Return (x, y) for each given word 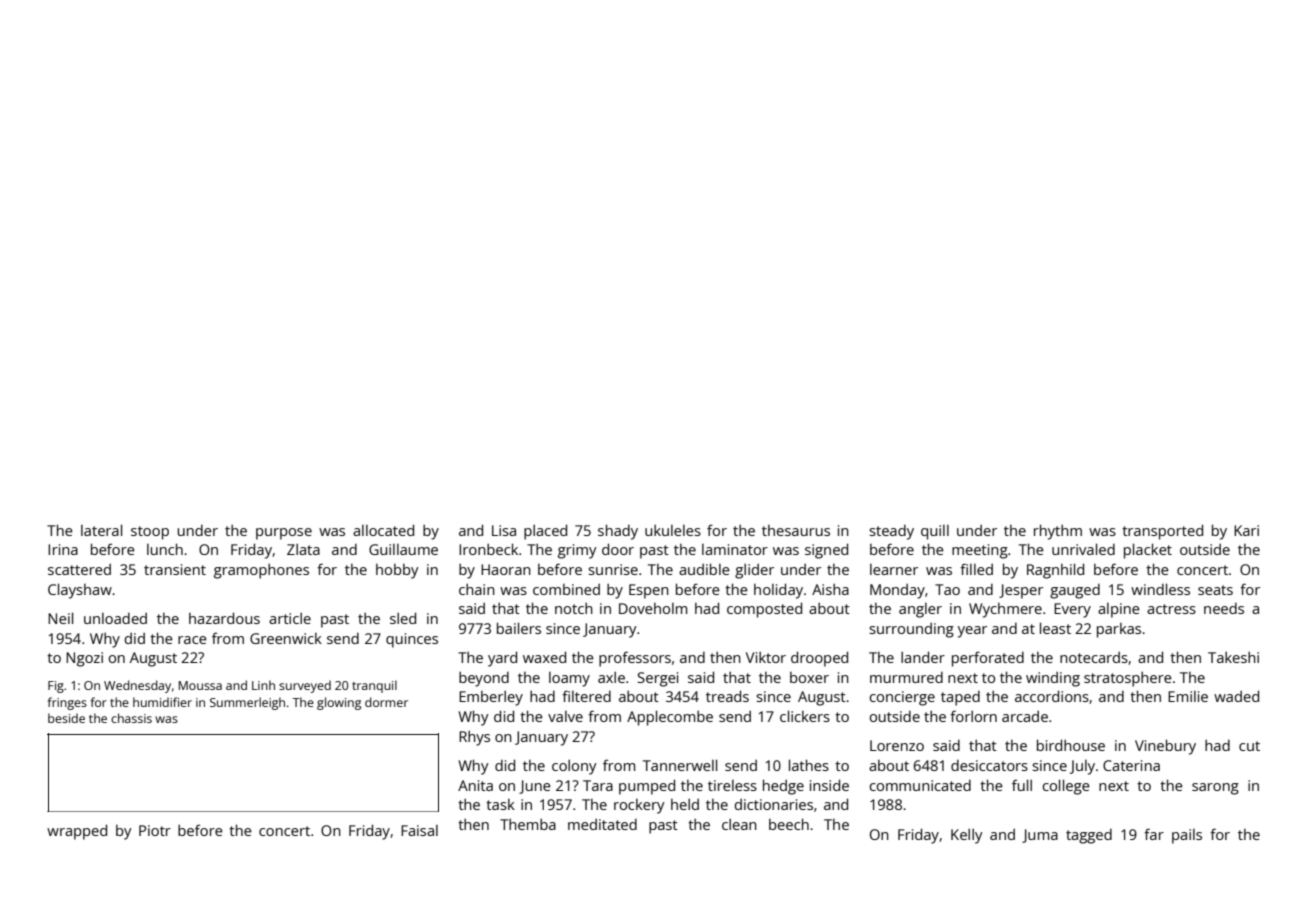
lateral (101, 530)
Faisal (419, 830)
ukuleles (673, 530)
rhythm (1058, 532)
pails (1187, 836)
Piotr (155, 830)
